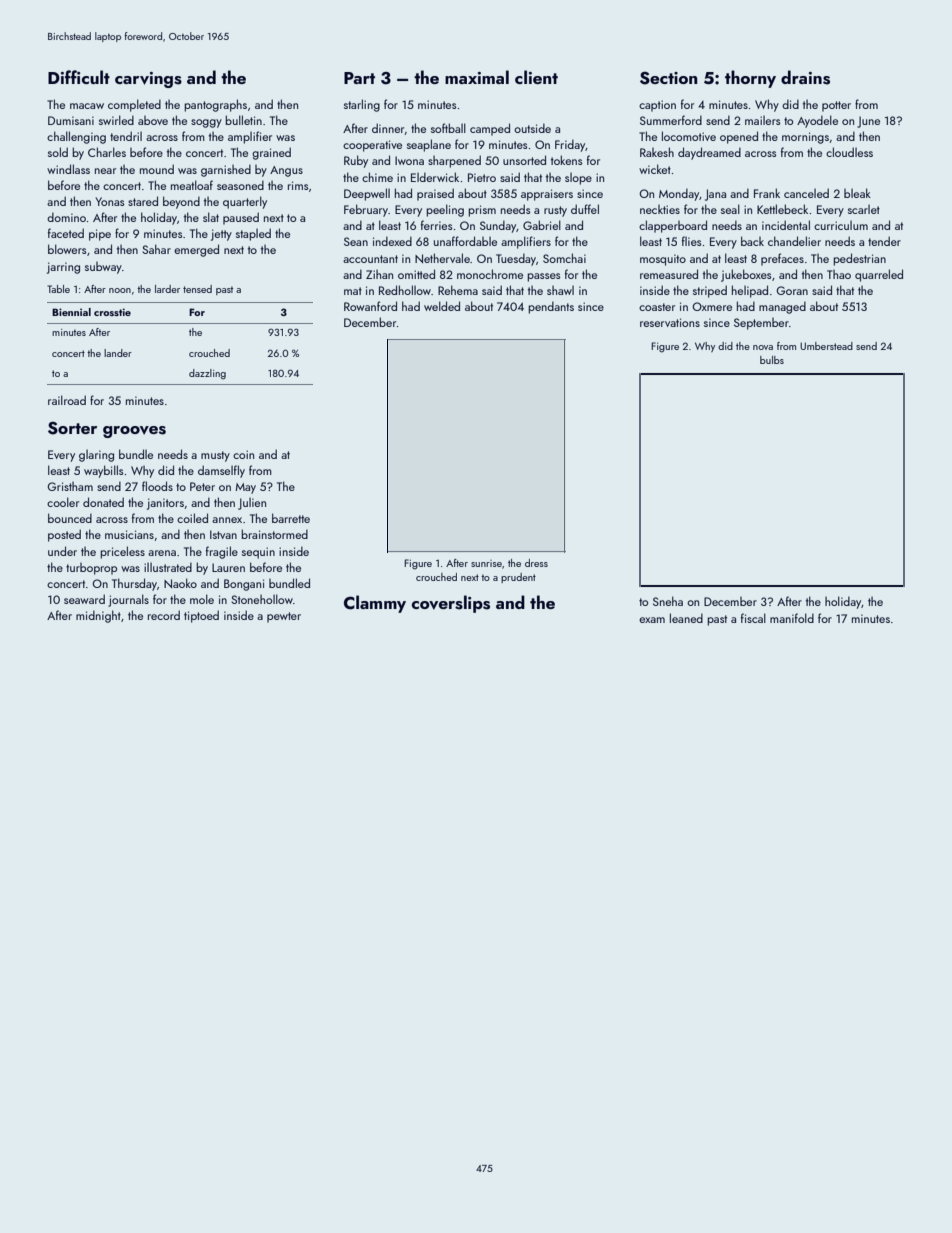 This screenshot has width=952, height=1233. I want to click on sold, so click(58, 152).
